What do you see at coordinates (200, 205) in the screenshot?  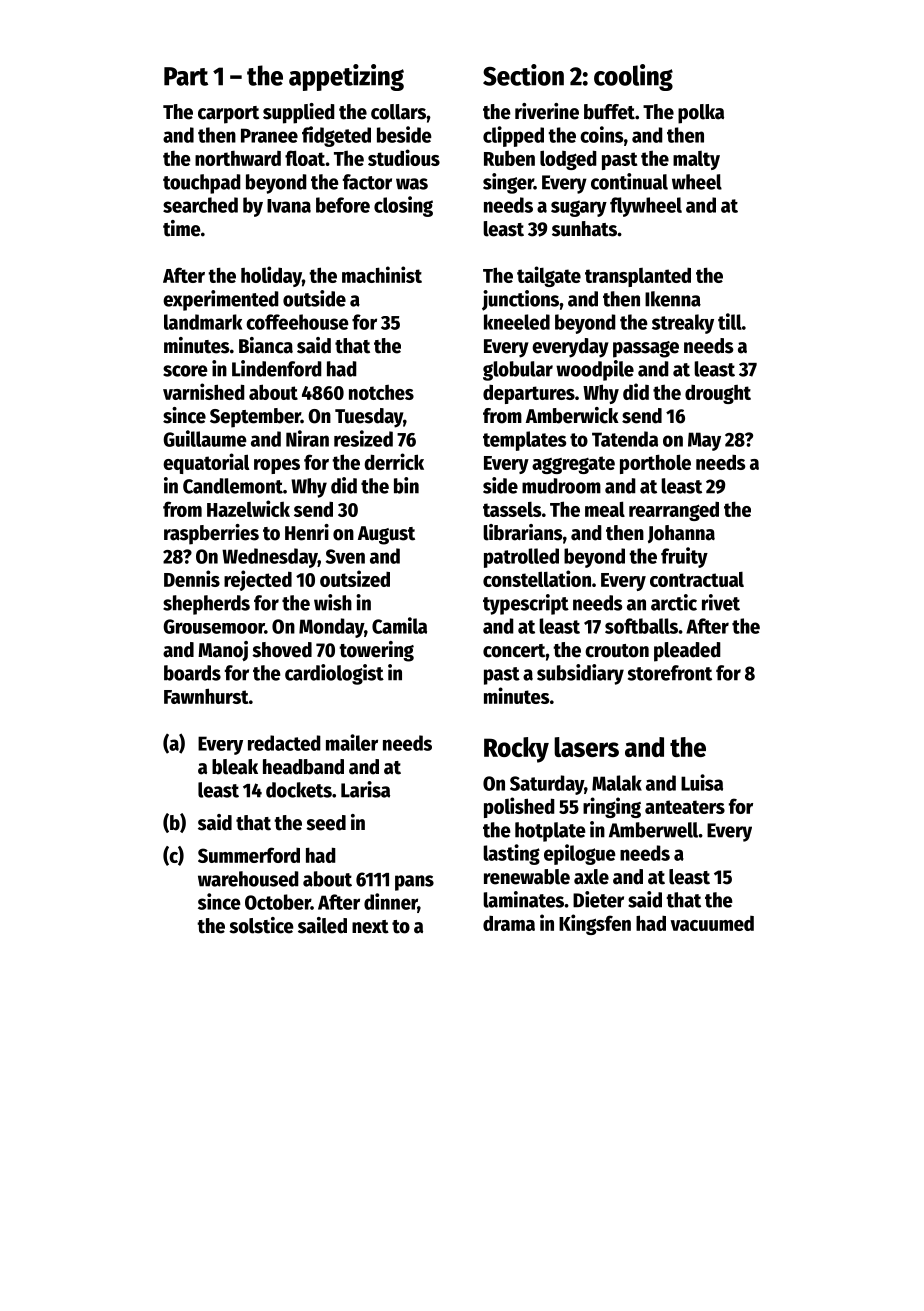 I see `searched` at bounding box center [200, 205].
